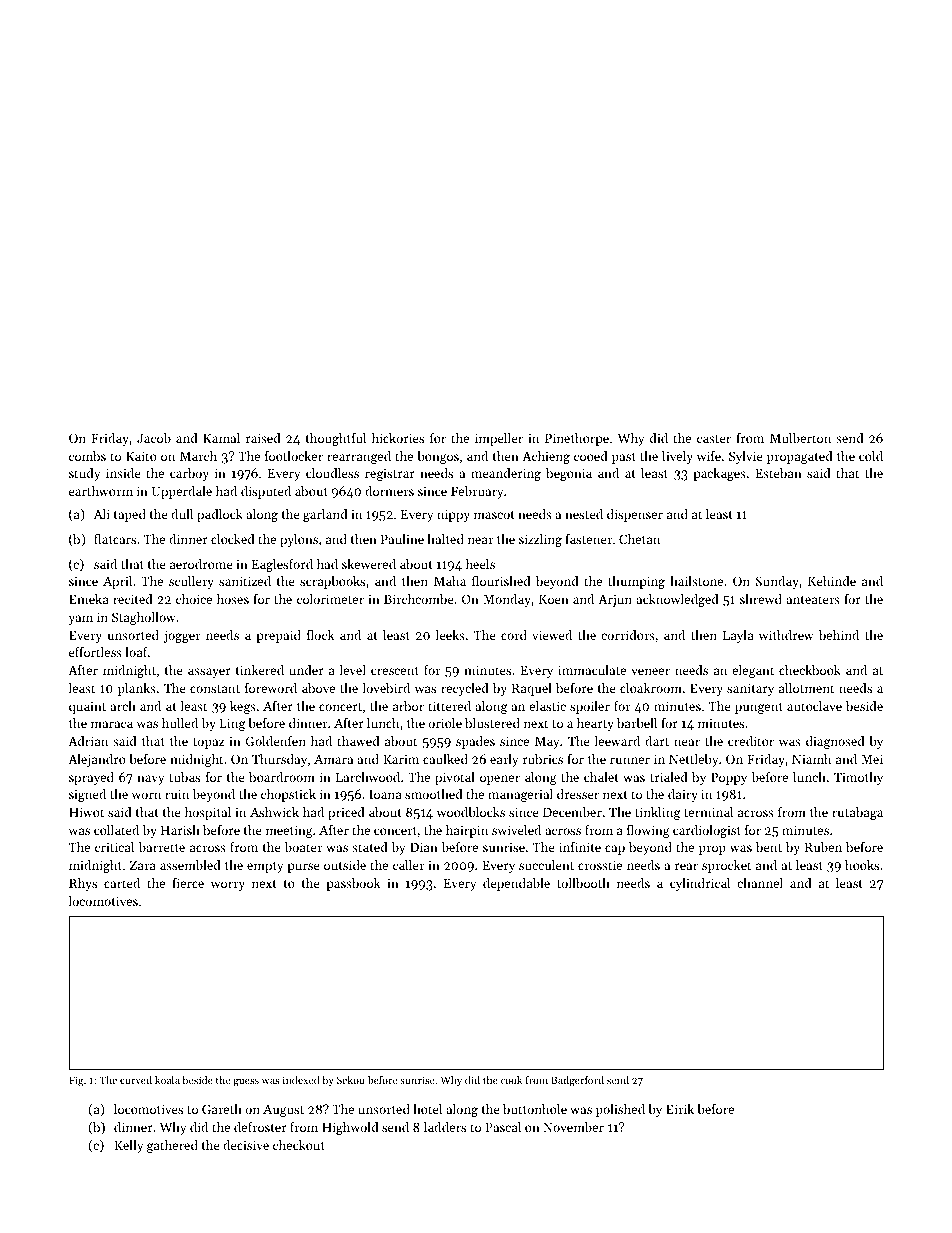  I want to click on Pinethorpe, so click(577, 439).
